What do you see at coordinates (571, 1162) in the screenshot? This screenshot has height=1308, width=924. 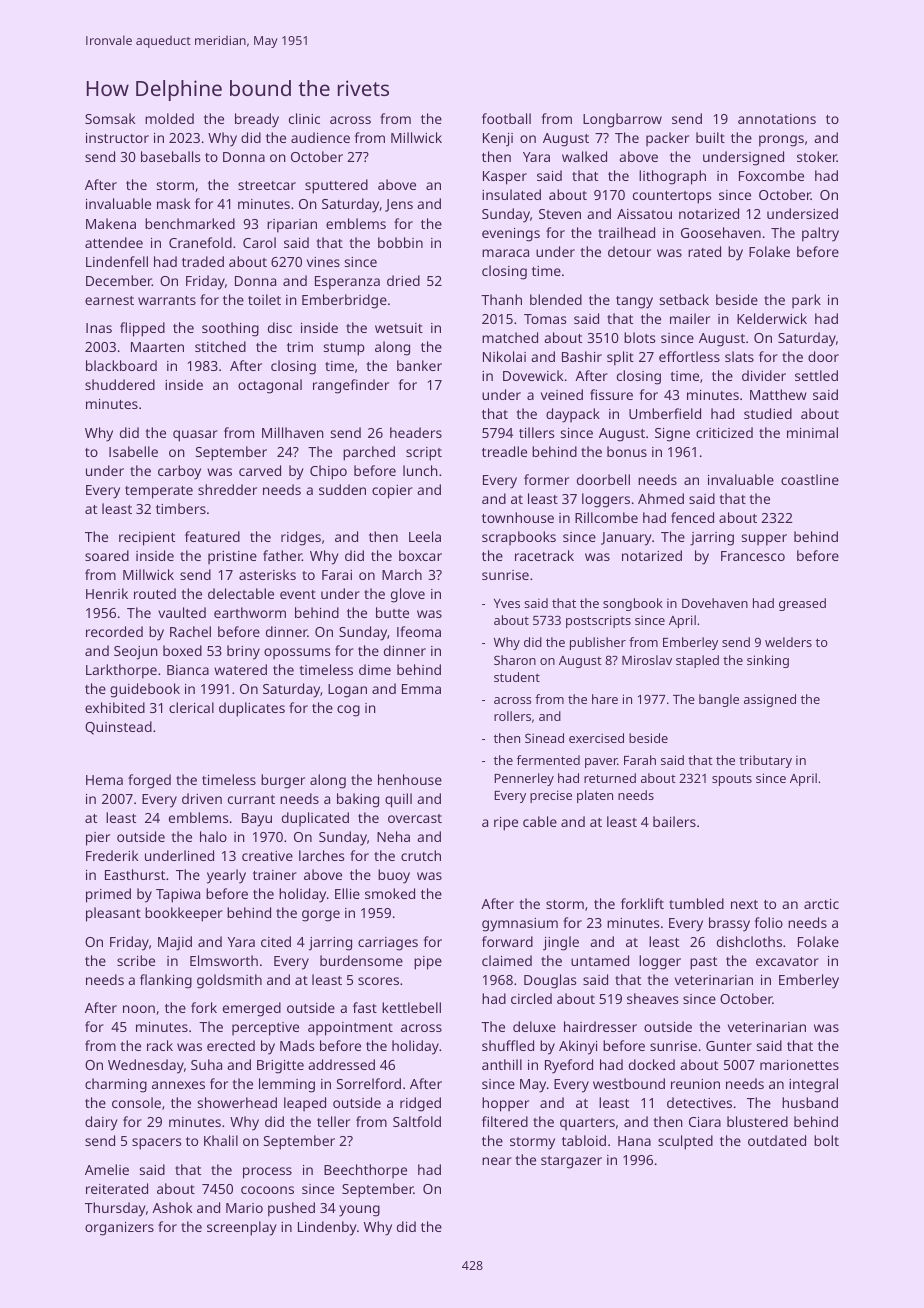 I see `stargazer` at bounding box center [571, 1162].
